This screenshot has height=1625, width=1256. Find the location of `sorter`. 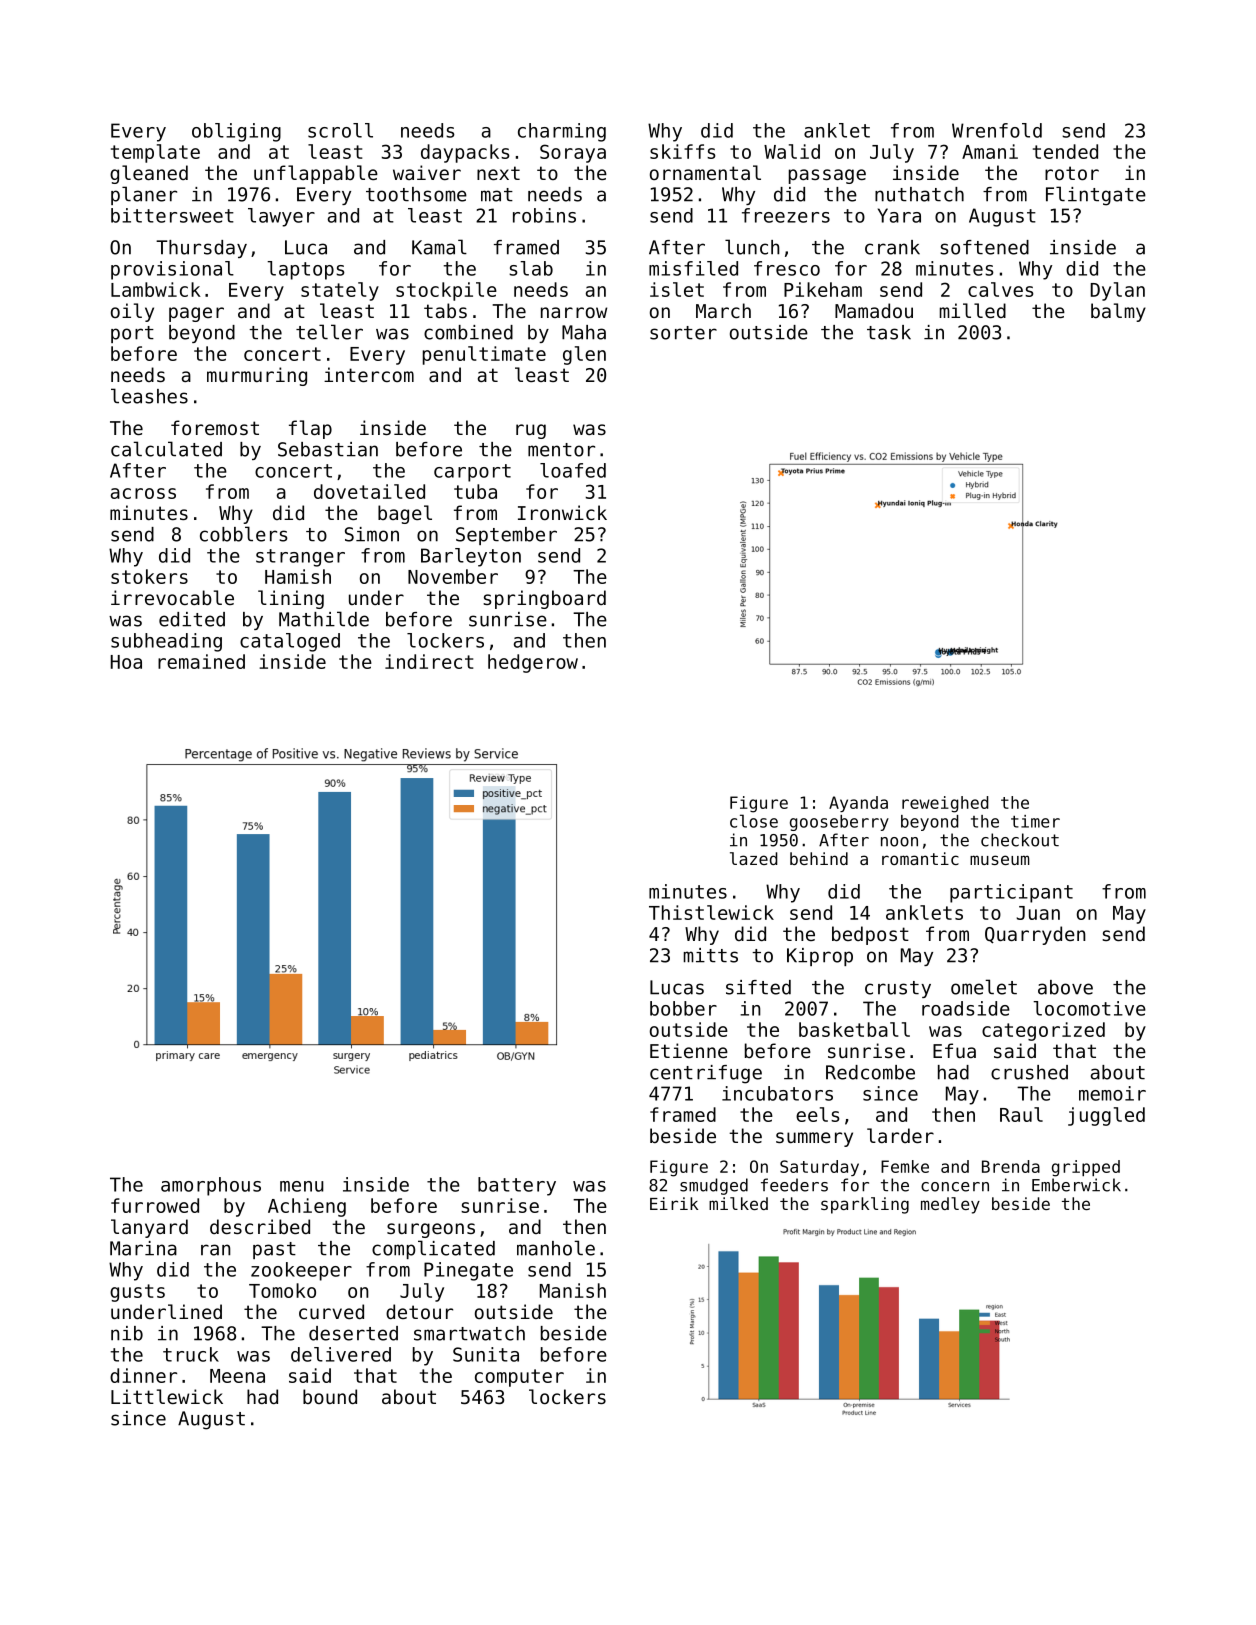

sorter is located at coordinates (683, 333).
